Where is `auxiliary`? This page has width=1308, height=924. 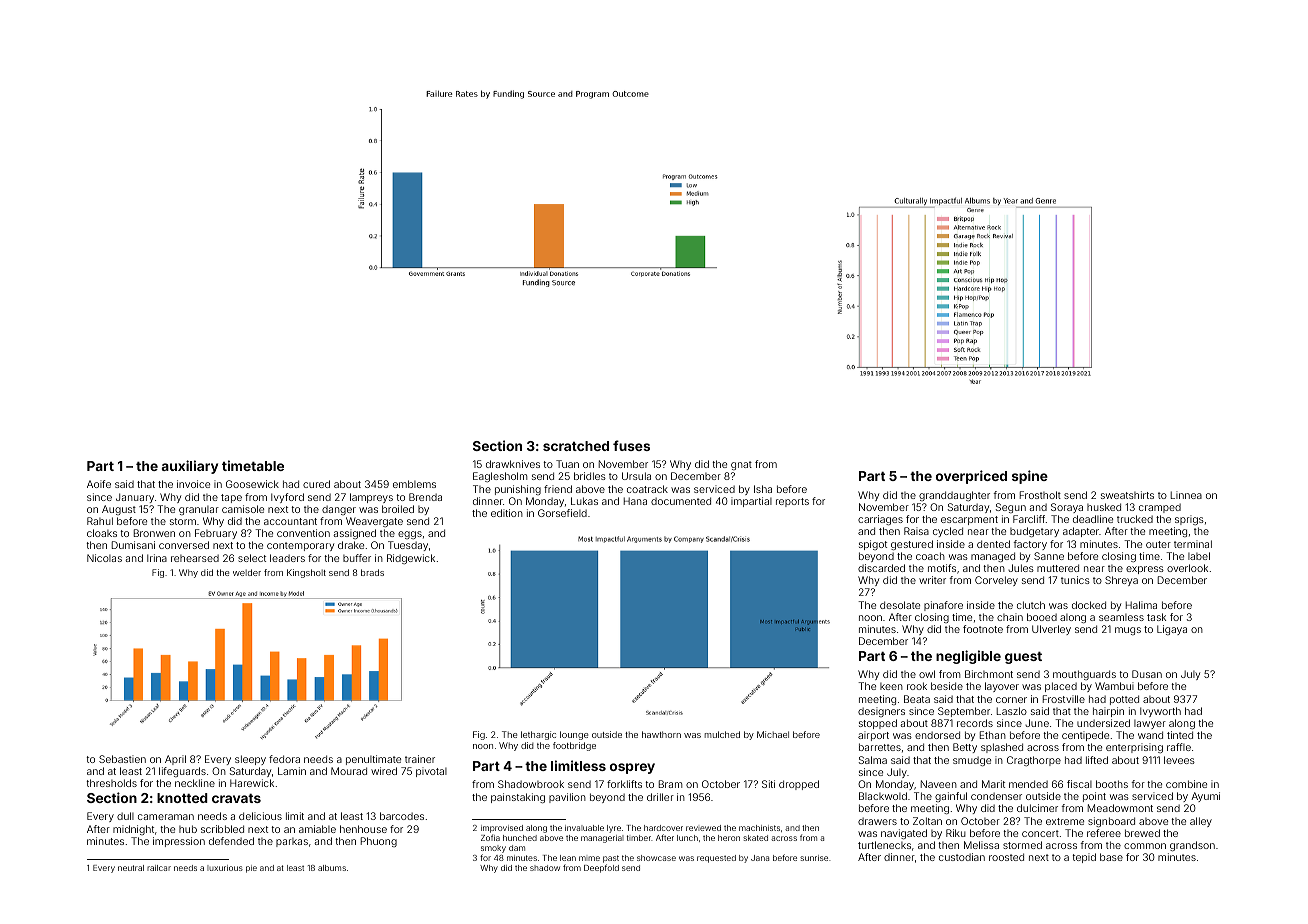 auxiliary is located at coordinates (190, 467).
